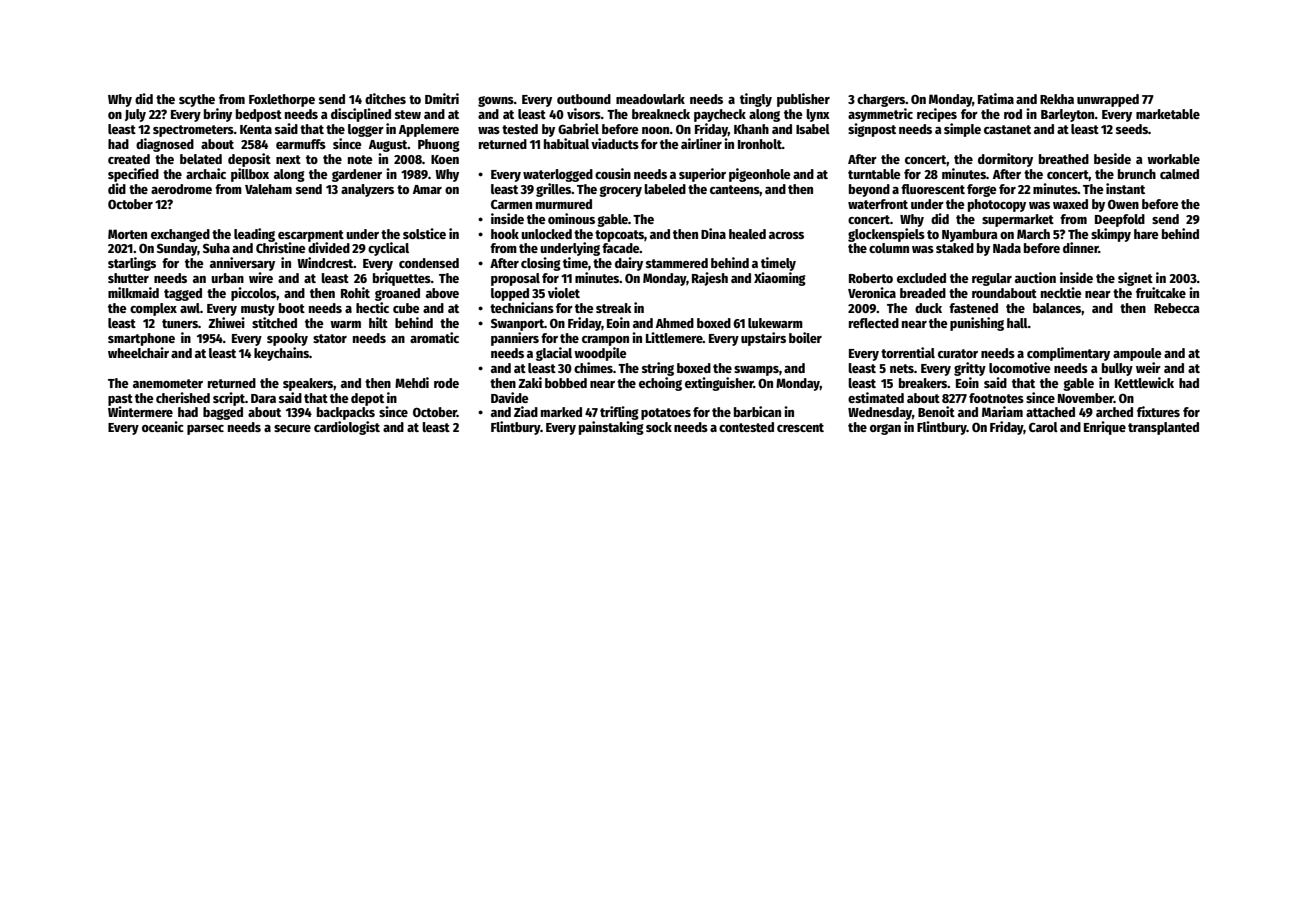 This screenshot has height=924, width=1308. What do you see at coordinates (937, 115) in the screenshot?
I see `recipes` at bounding box center [937, 115].
